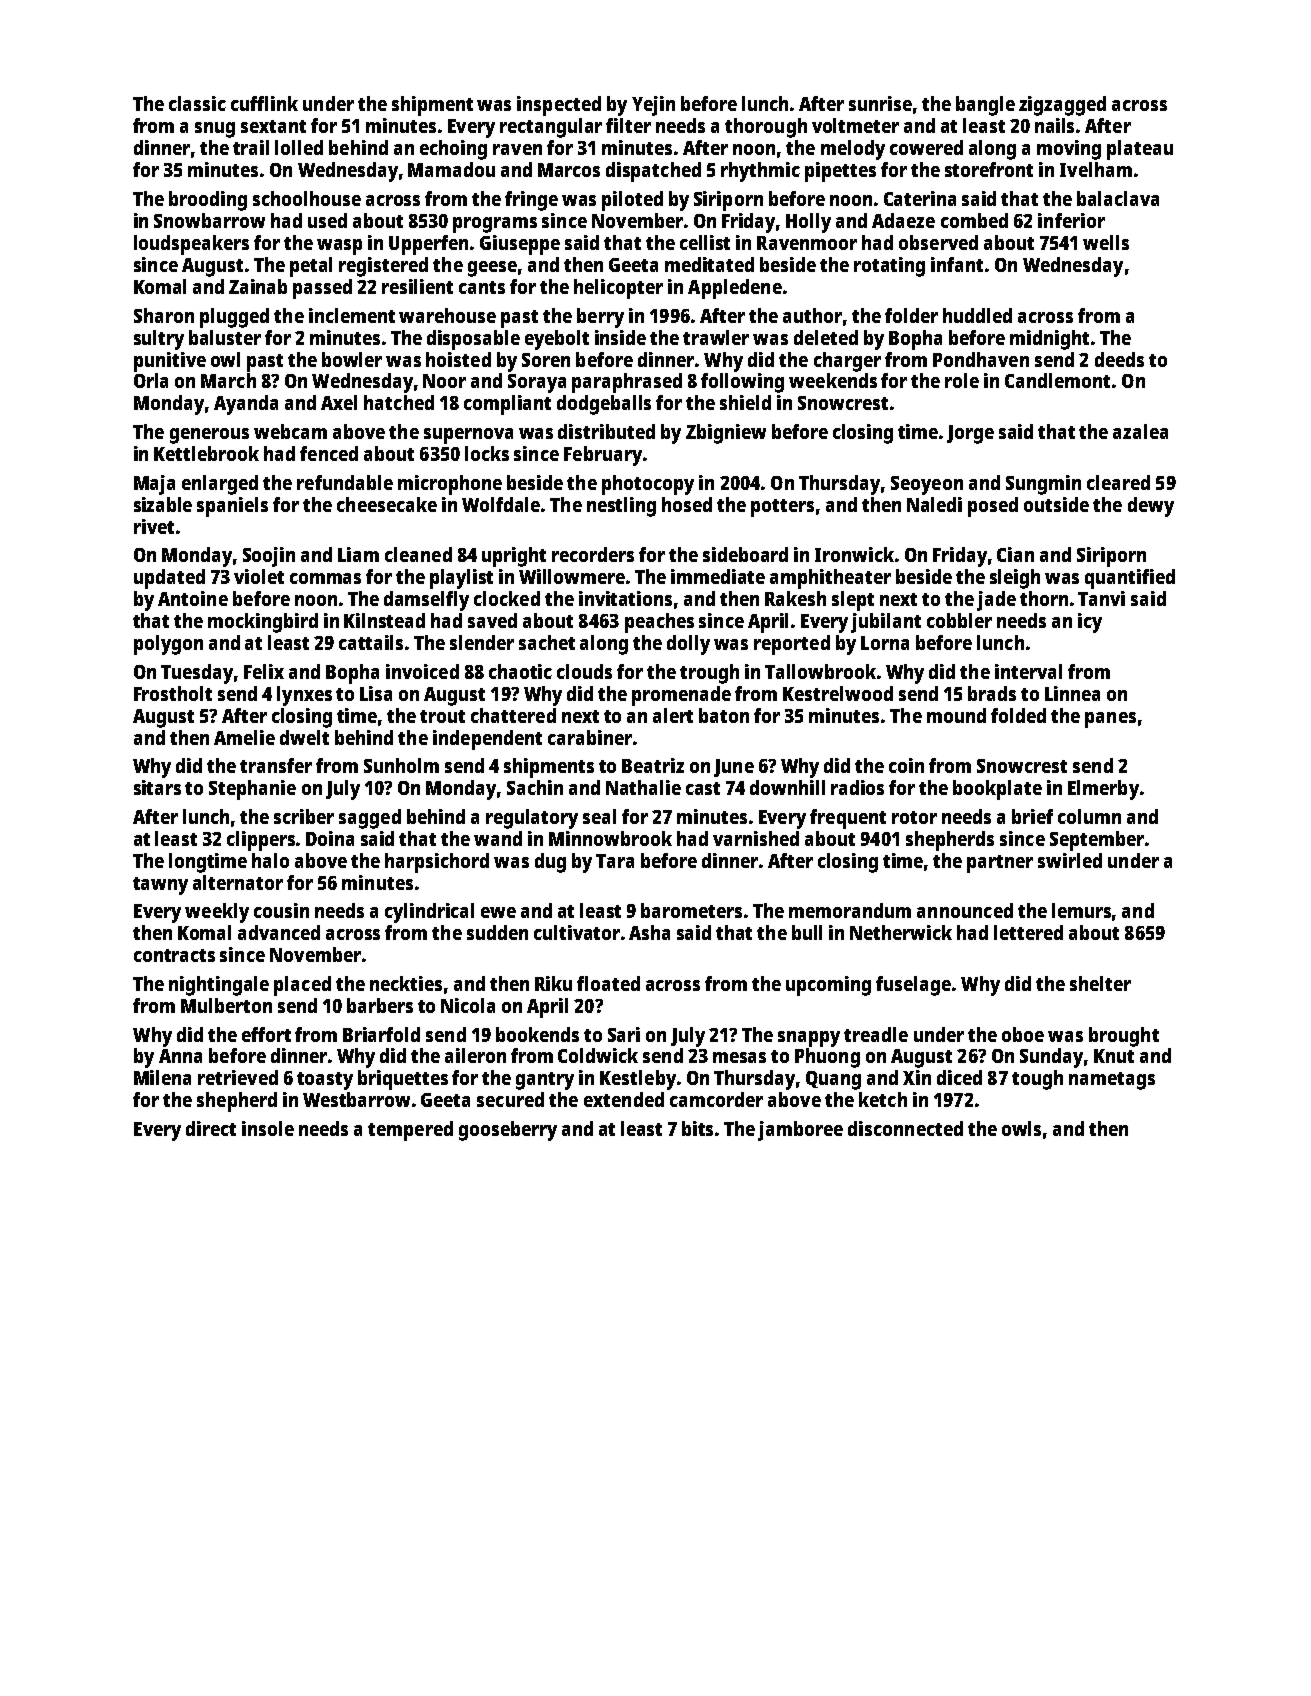  I want to click on azalea, so click(1140, 431).
